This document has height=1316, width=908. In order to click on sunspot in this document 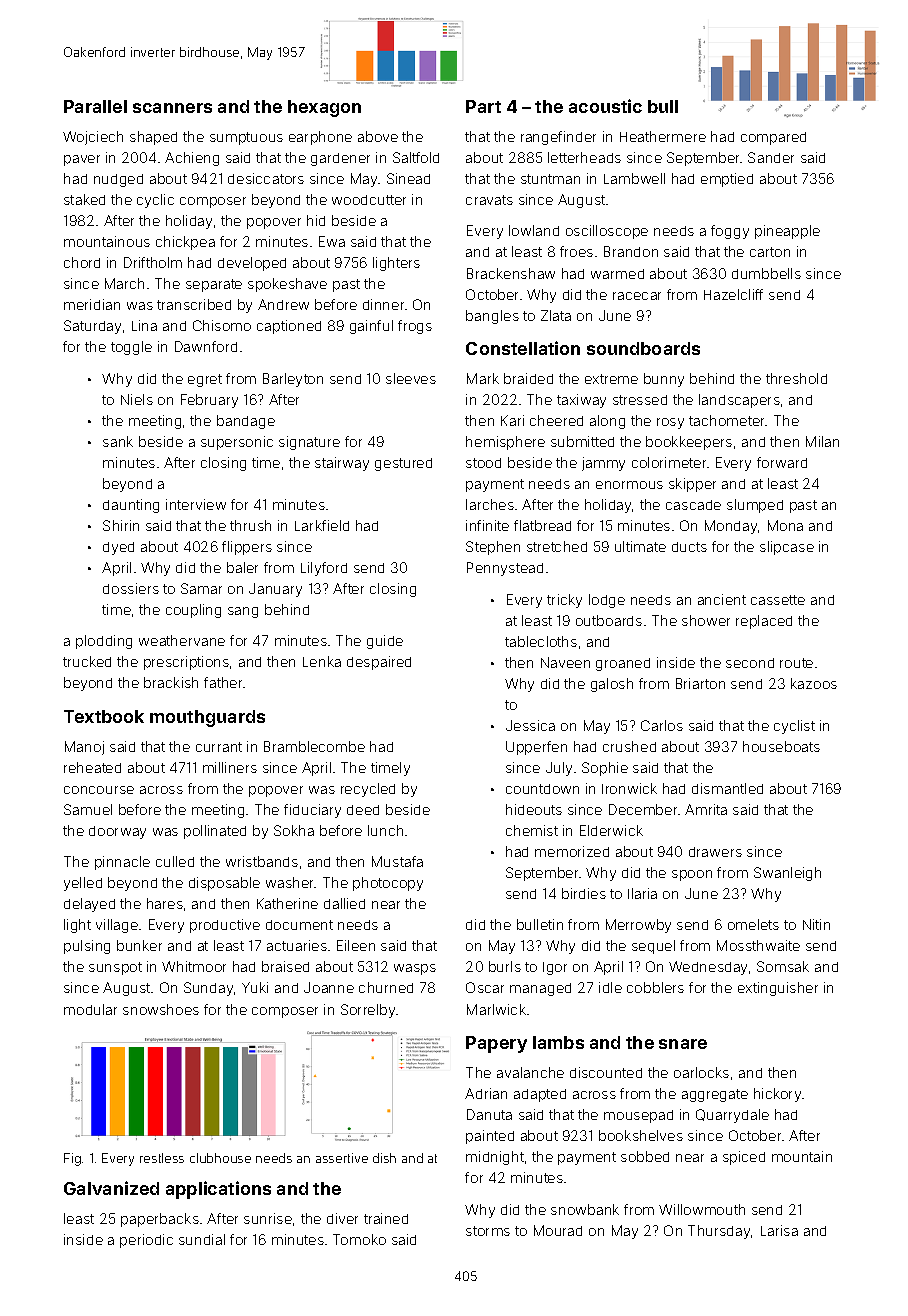, I will do `click(115, 968)`.
